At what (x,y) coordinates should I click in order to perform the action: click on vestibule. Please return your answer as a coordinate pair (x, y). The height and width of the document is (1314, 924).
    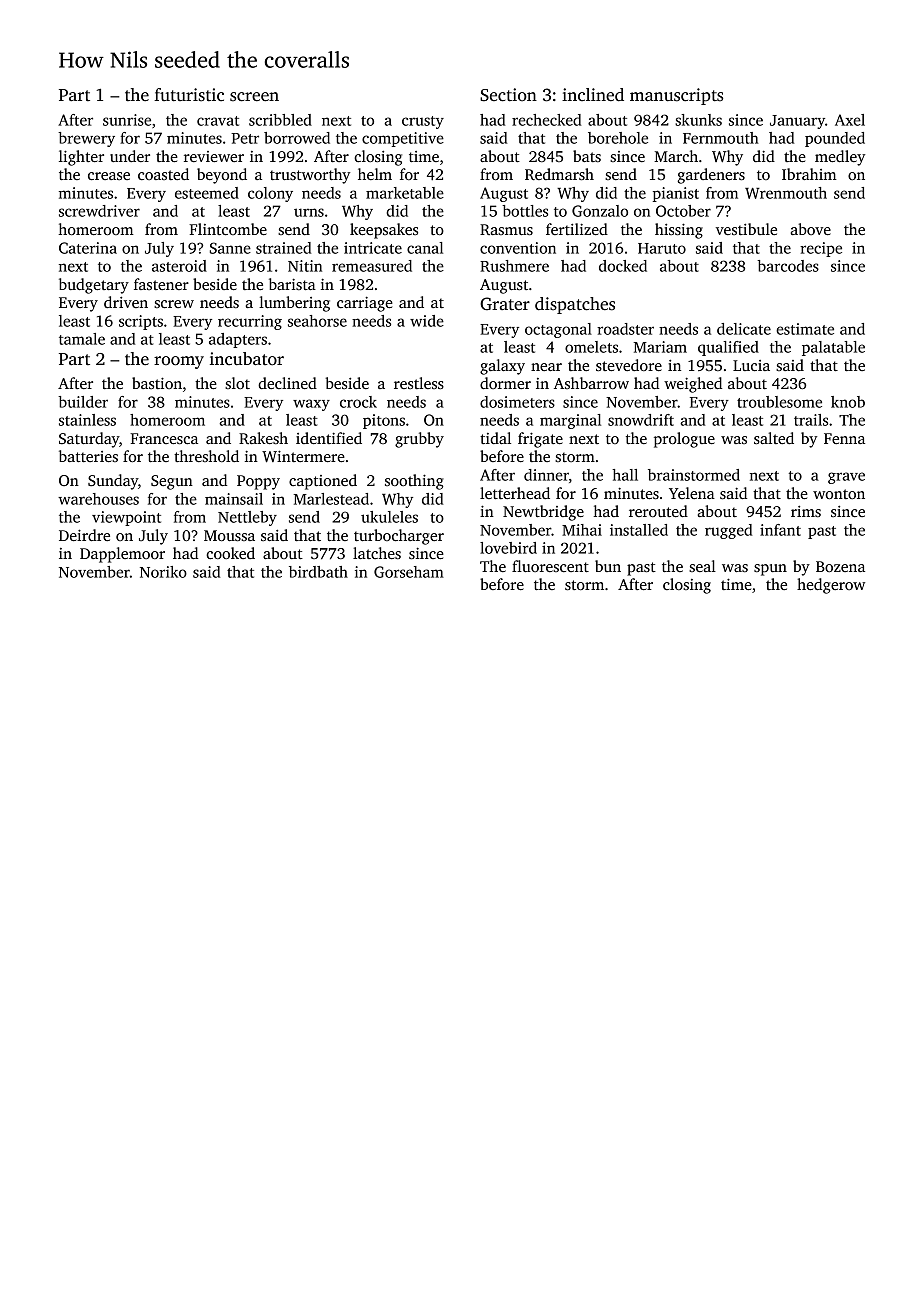
    Looking at the image, I should click on (746, 229).
